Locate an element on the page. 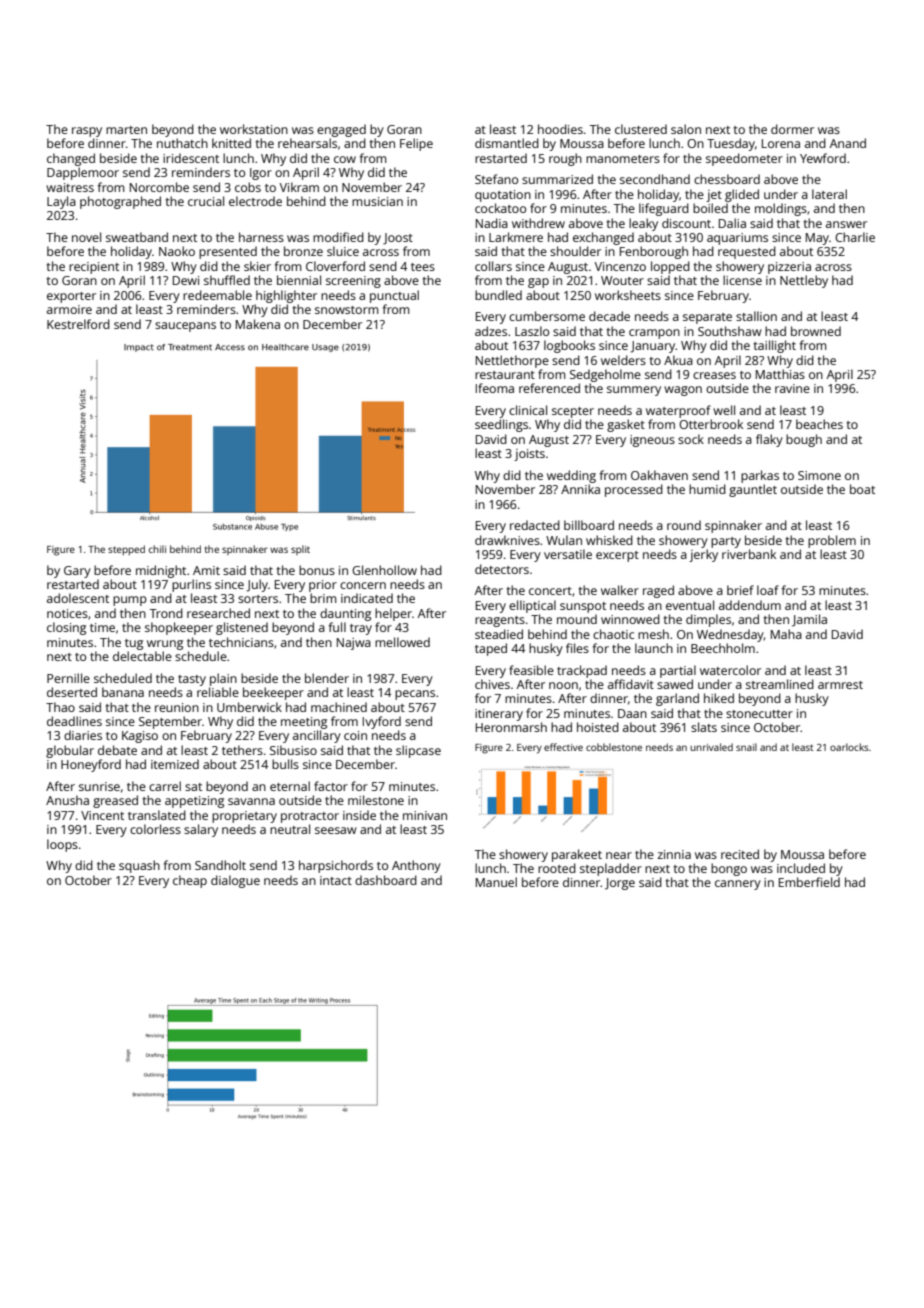 This image has width=924, height=1308. Anand is located at coordinates (848, 143).
